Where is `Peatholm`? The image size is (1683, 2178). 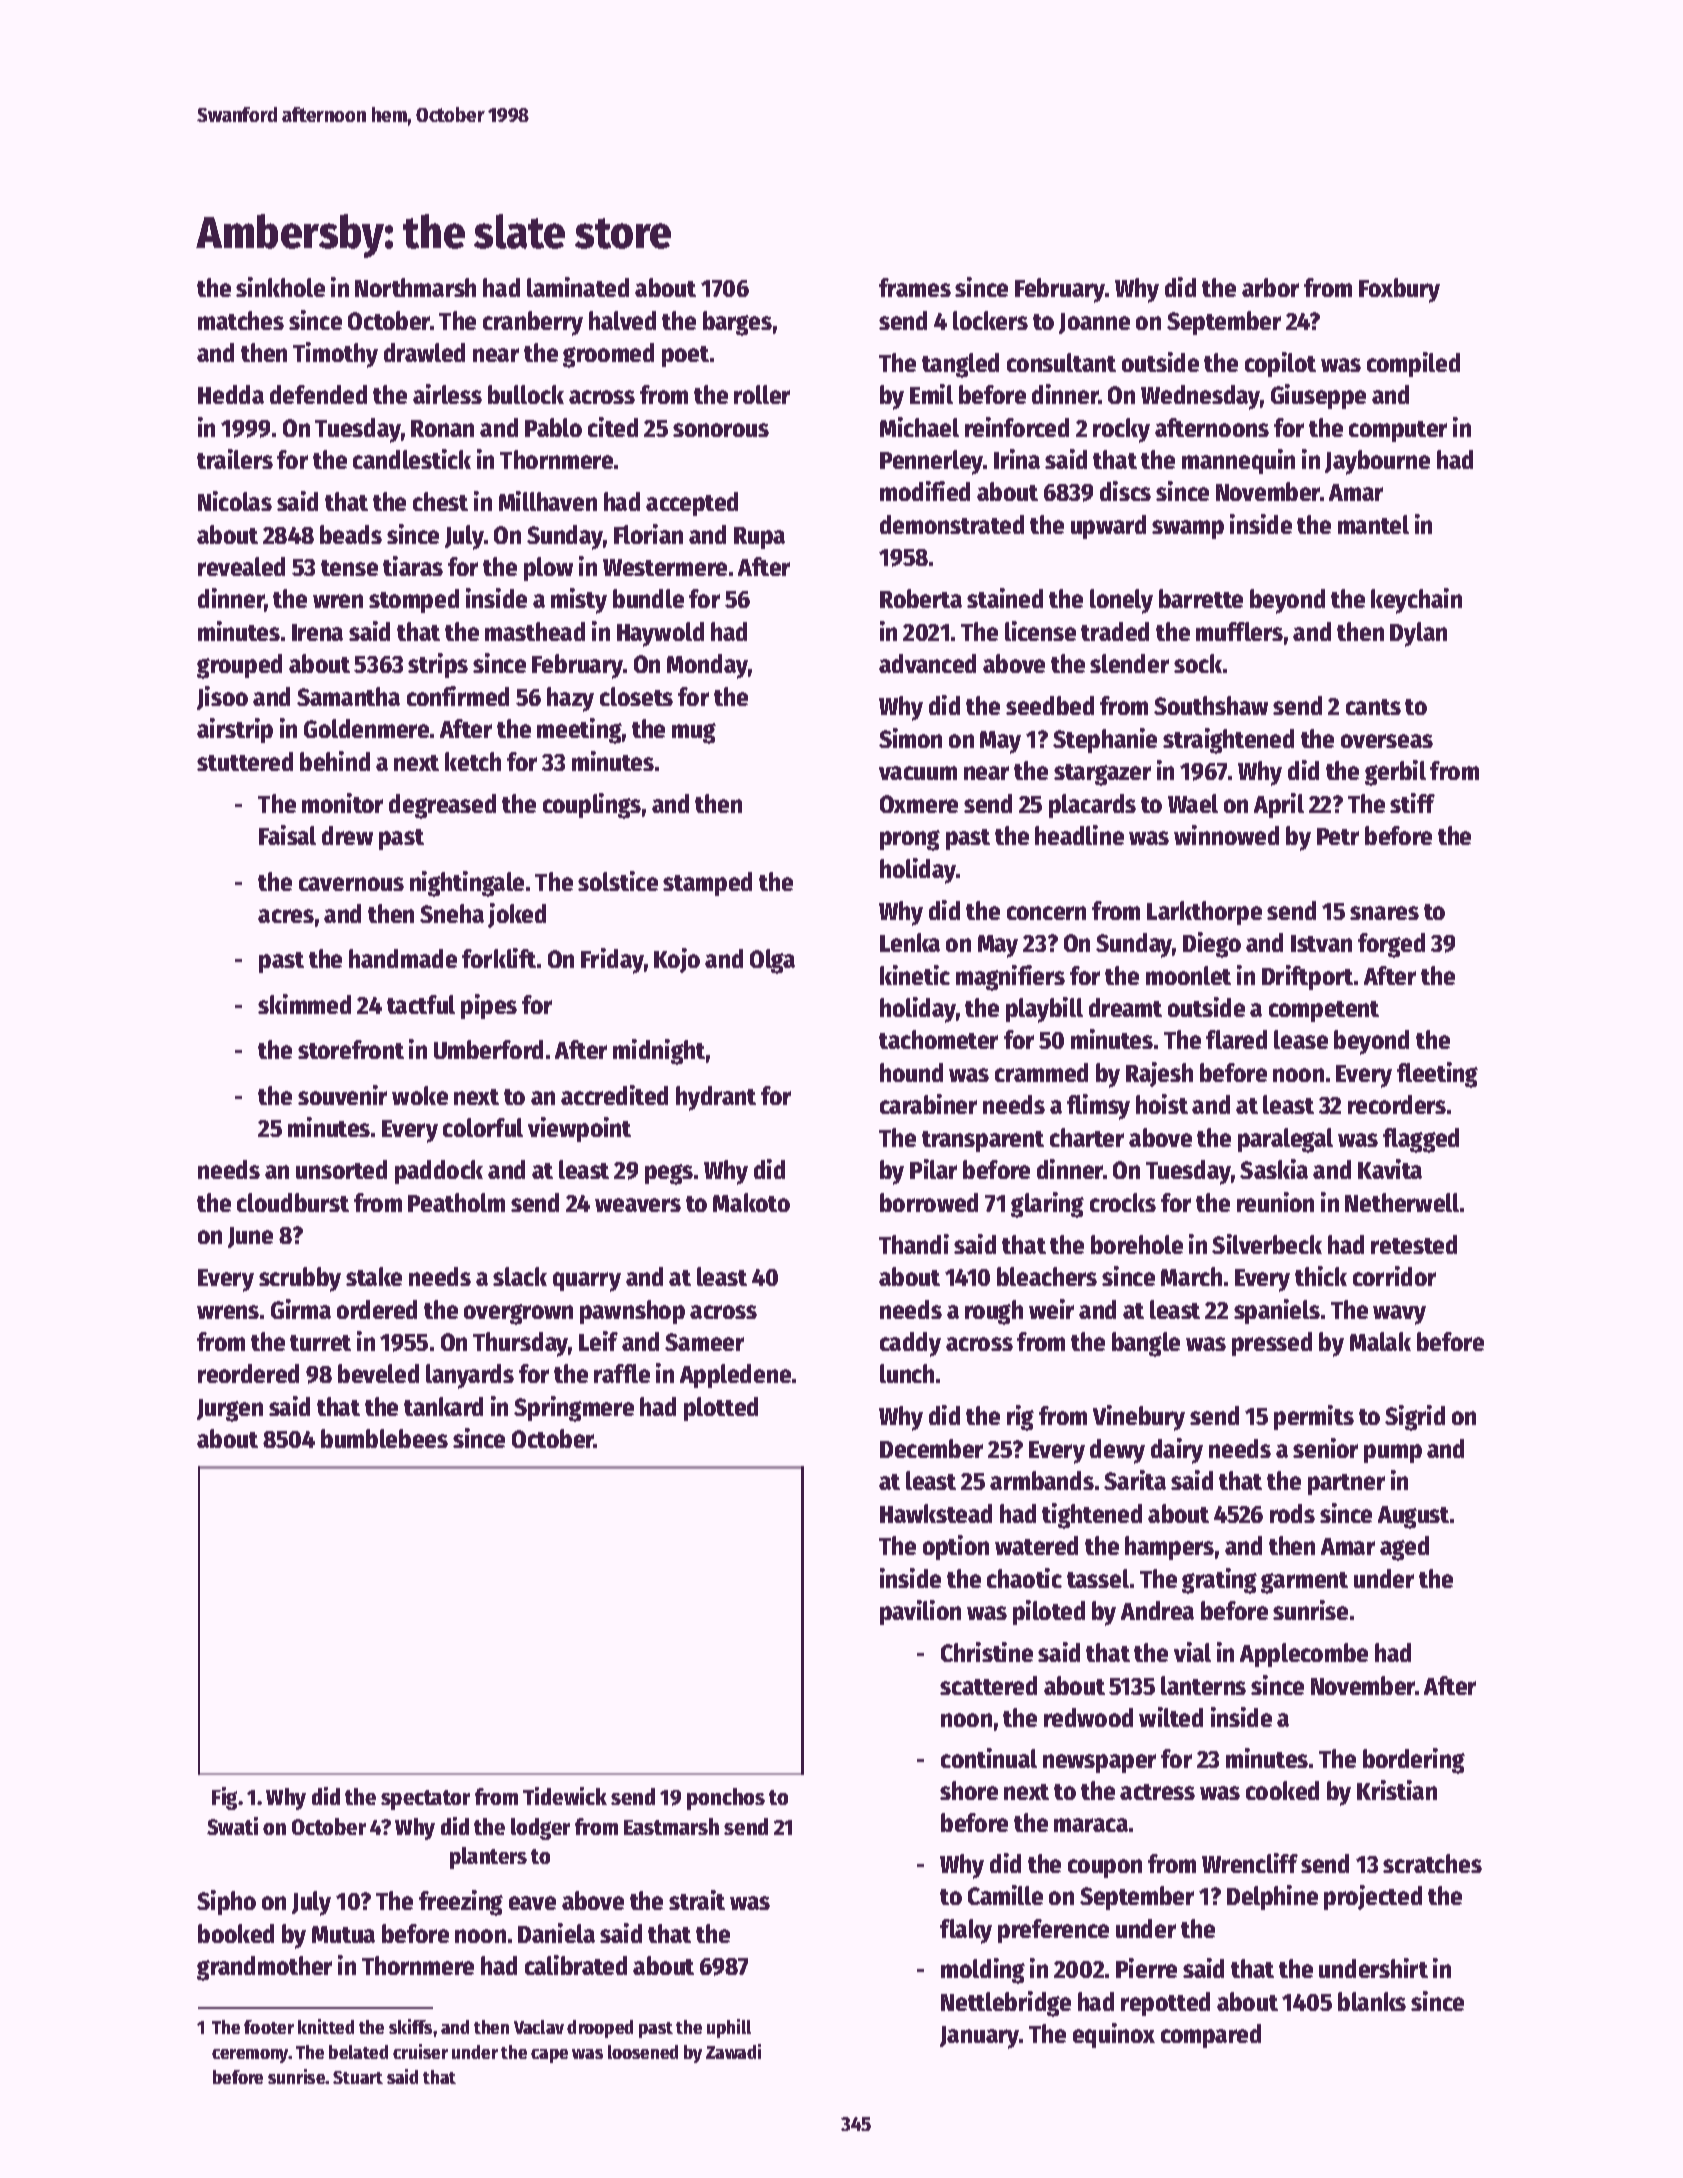
Peatholm is located at coordinates (456, 1202).
